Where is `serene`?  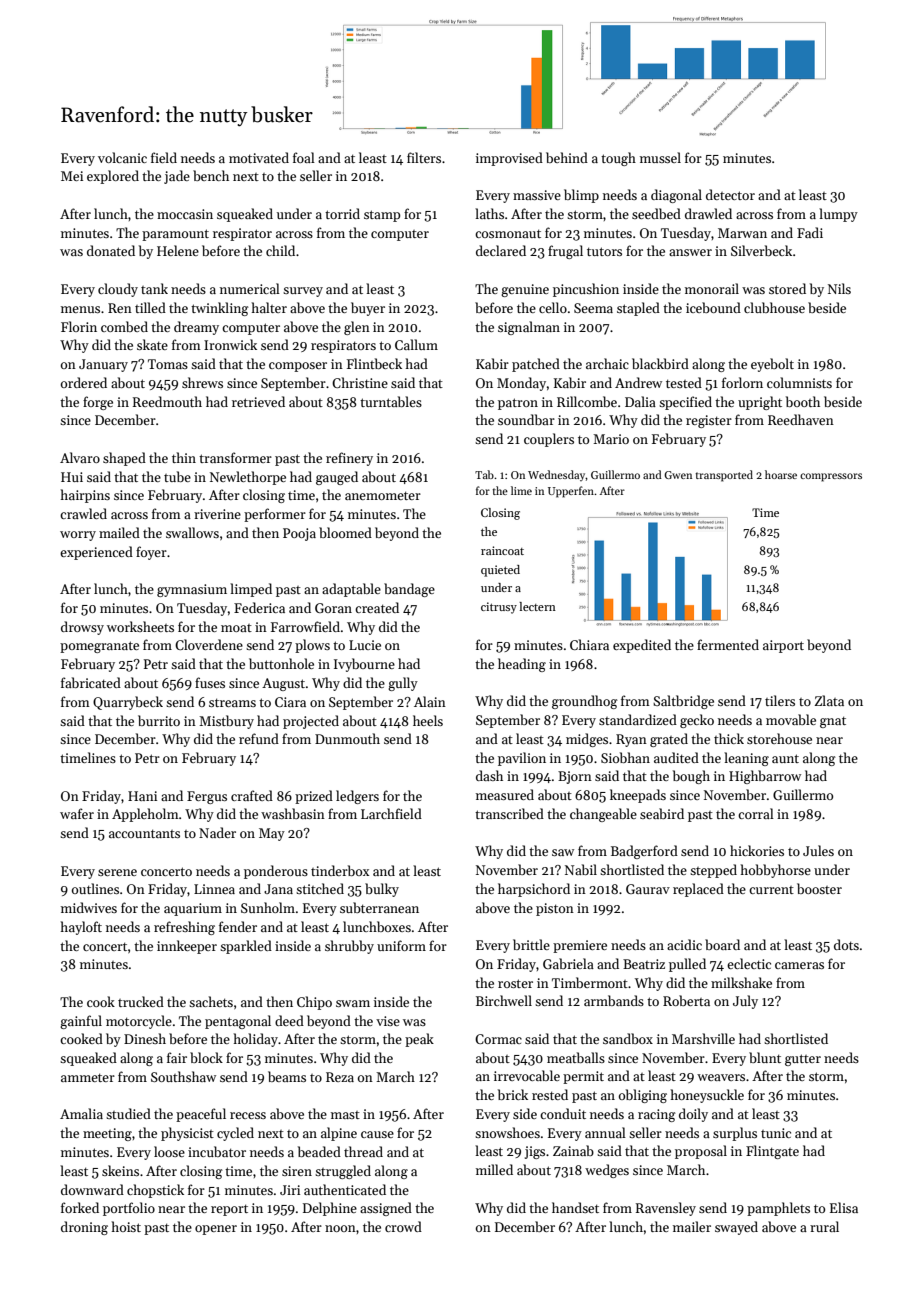
serene is located at coordinates (117, 872).
